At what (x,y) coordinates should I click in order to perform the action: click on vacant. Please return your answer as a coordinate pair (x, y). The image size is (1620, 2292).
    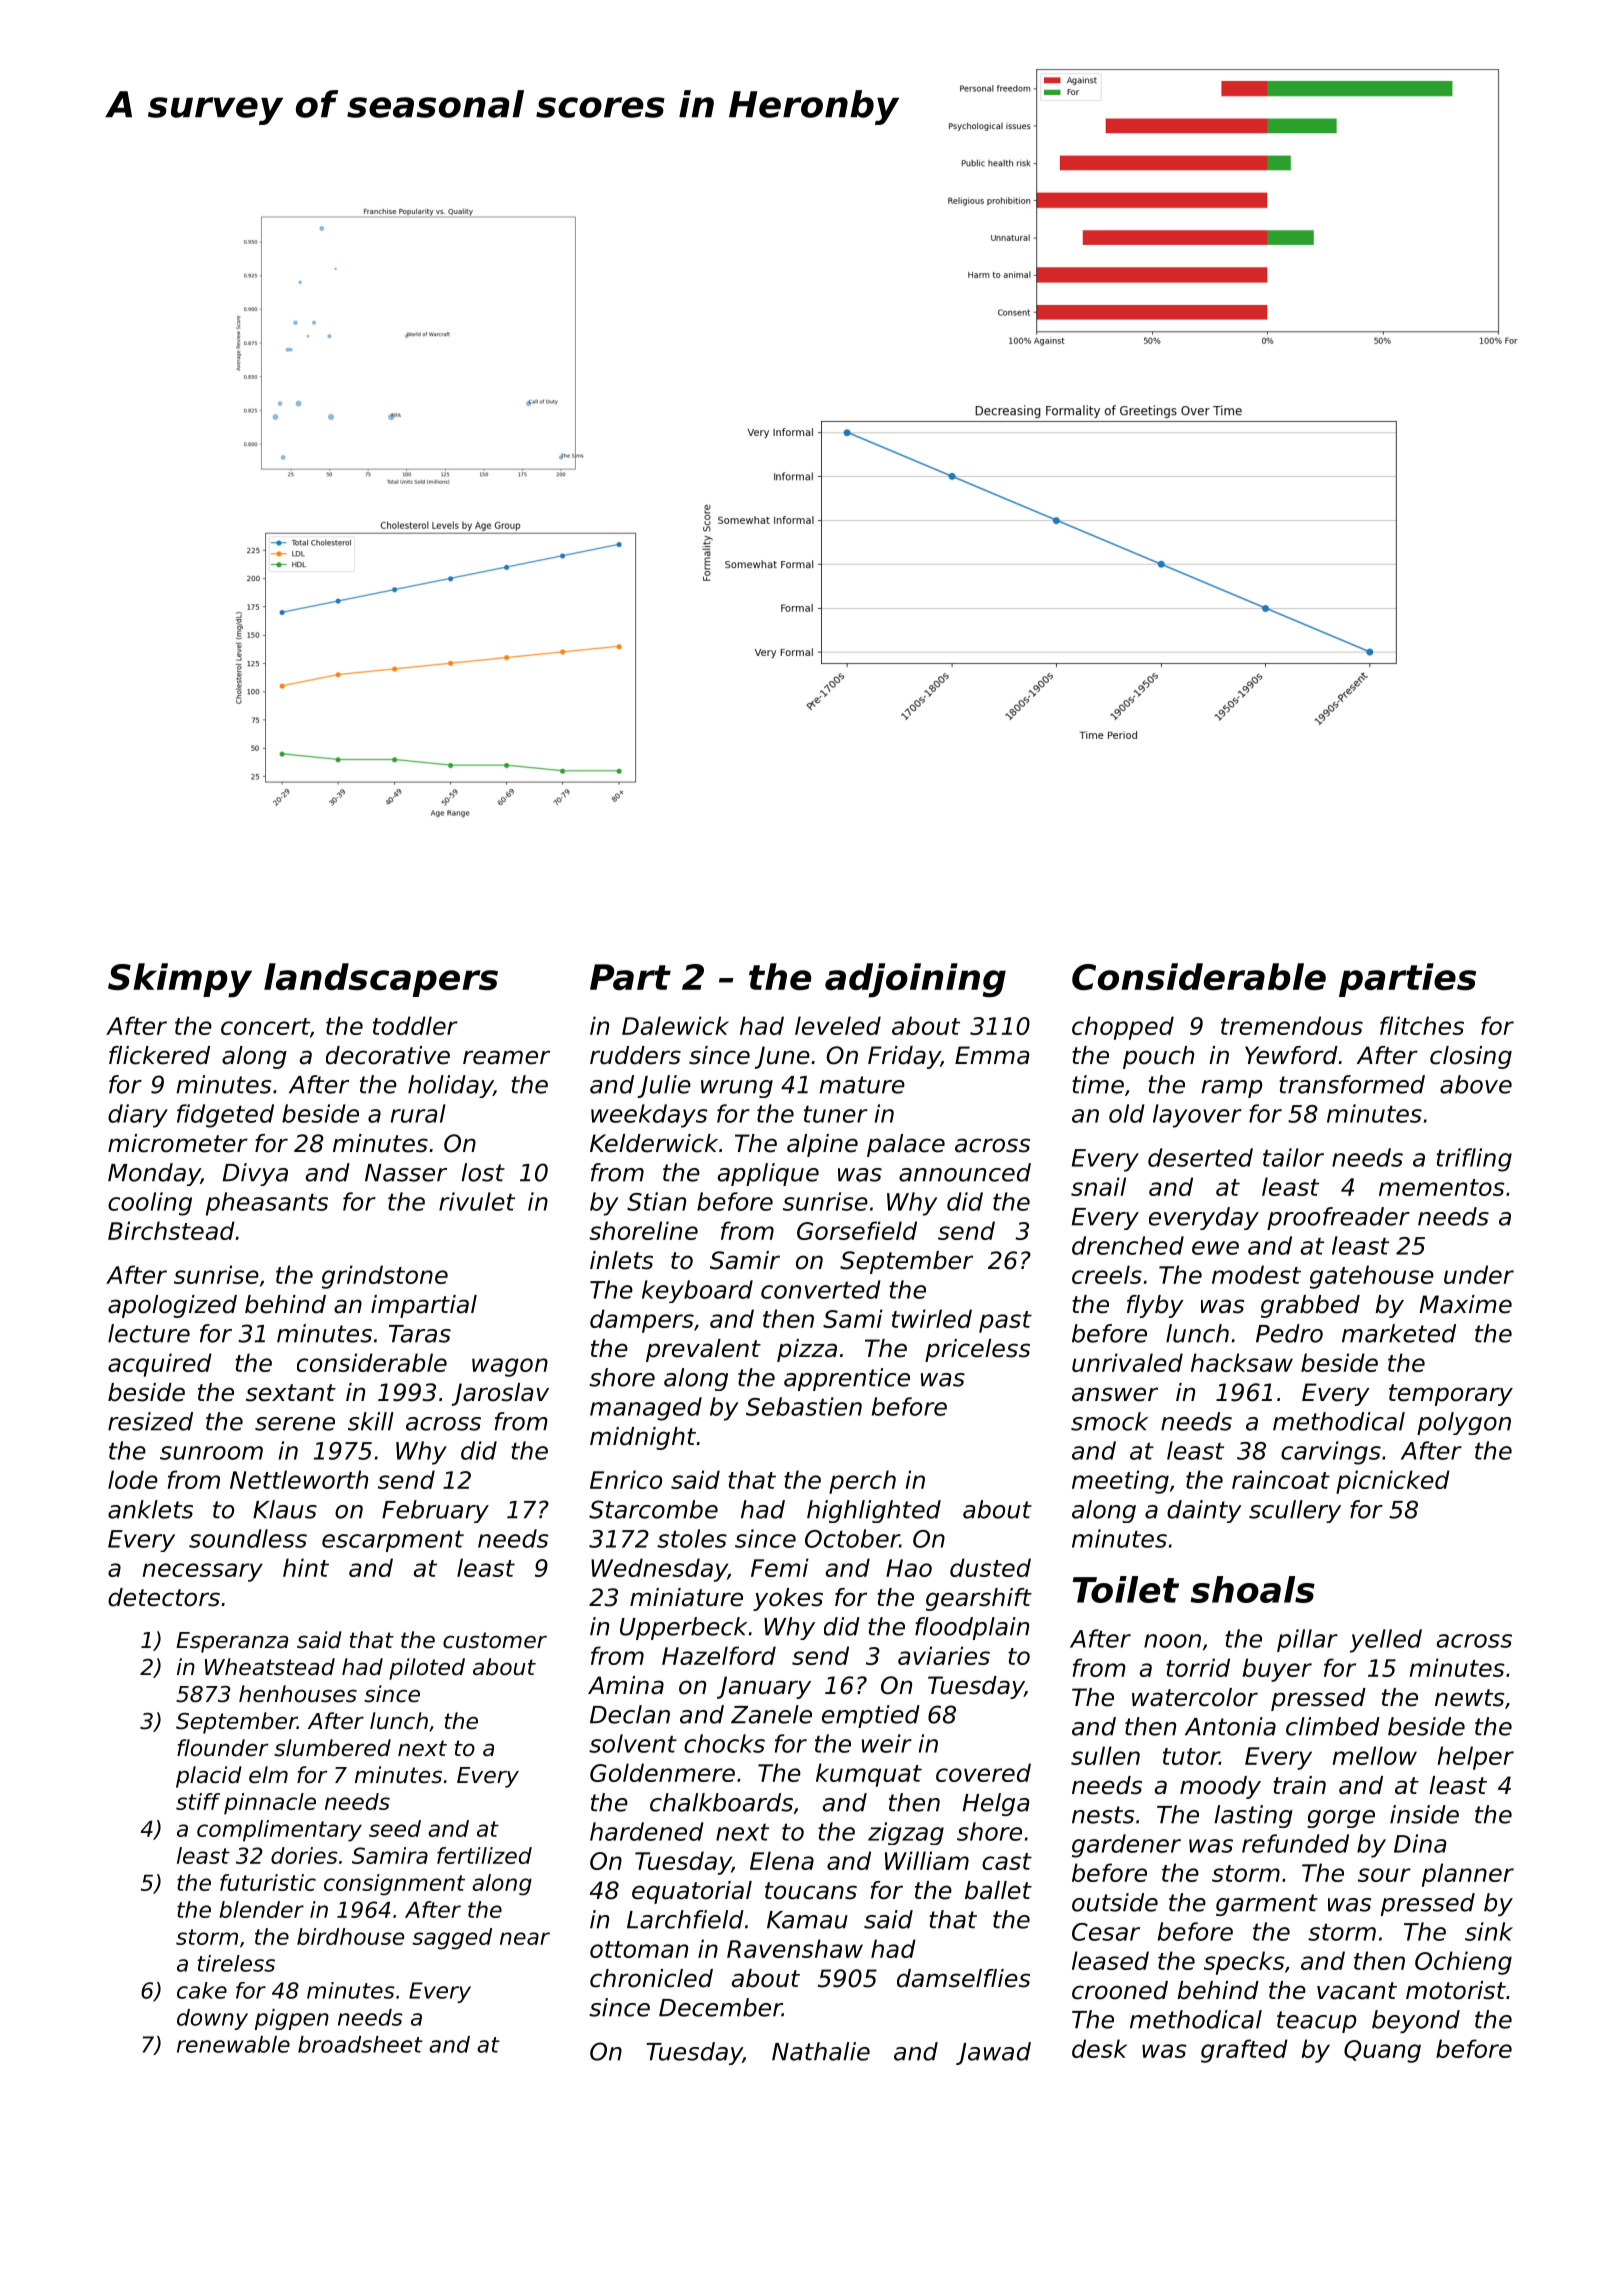
    Looking at the image, I should click on (1357, 1991).
